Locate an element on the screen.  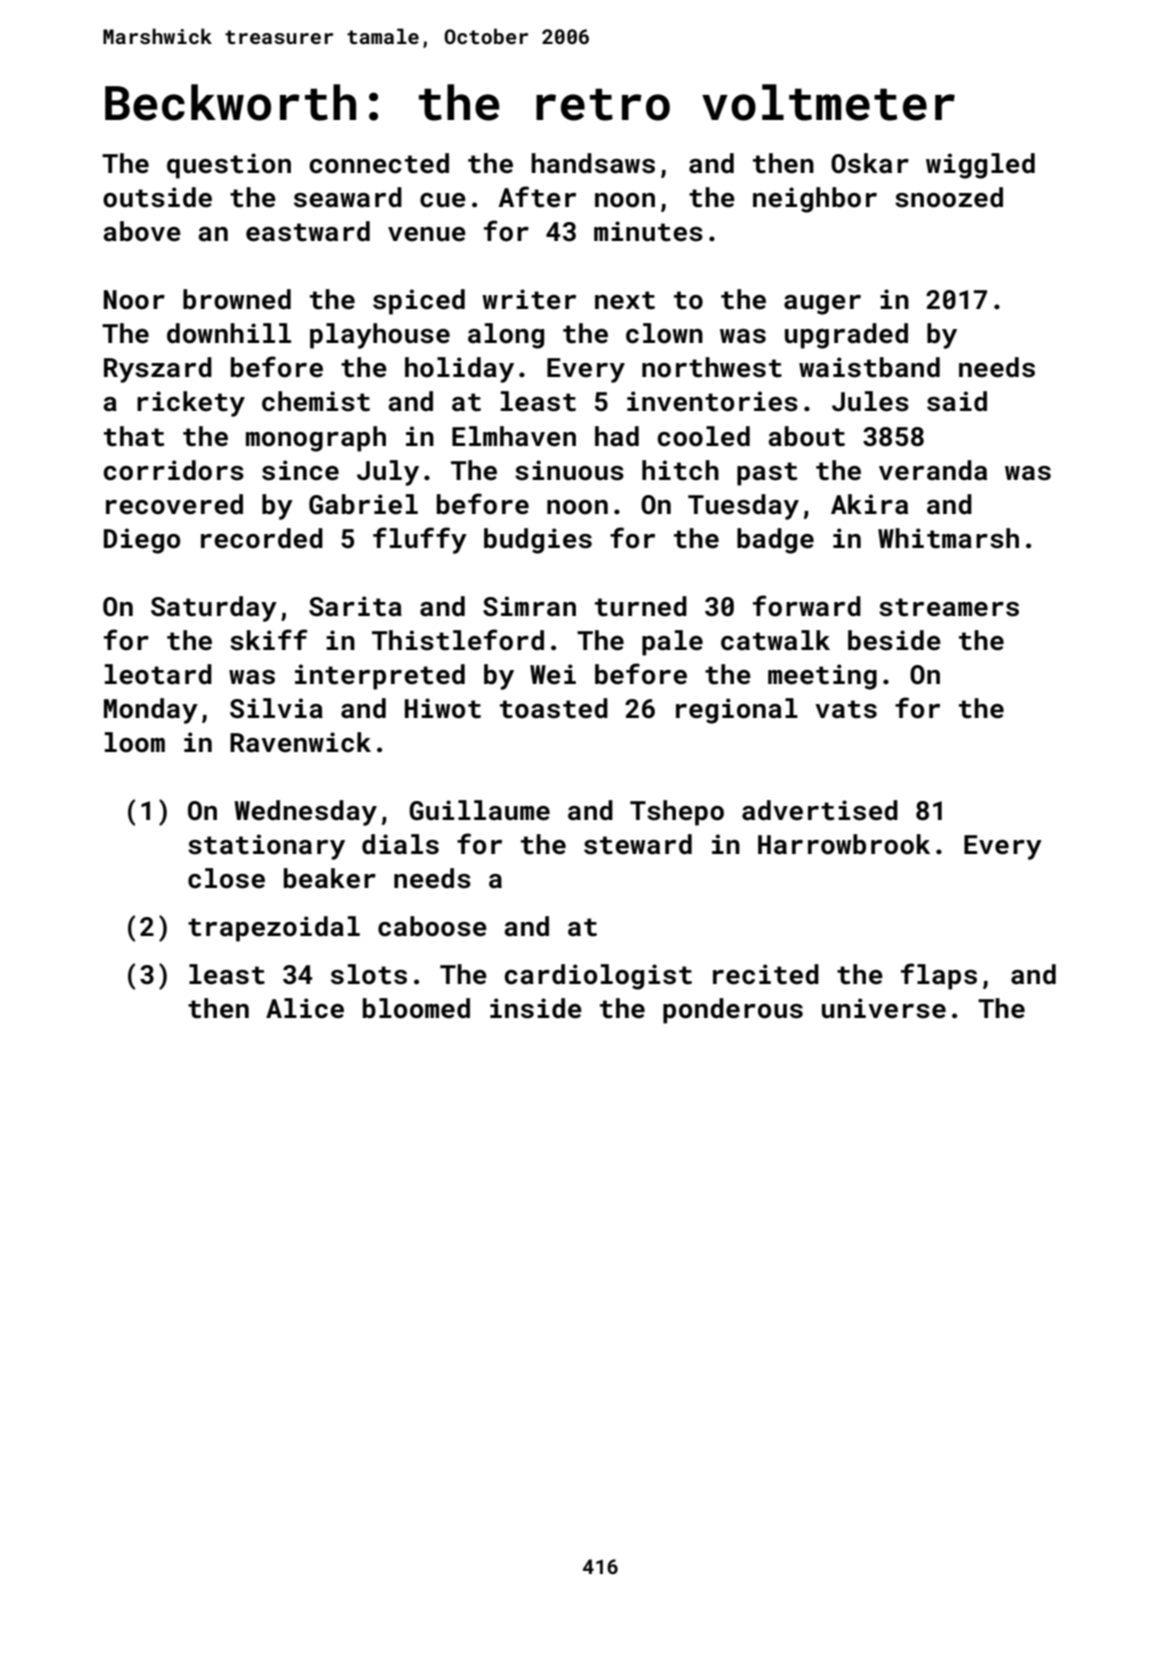
Ryszard is located at coordinates (158, 370).
